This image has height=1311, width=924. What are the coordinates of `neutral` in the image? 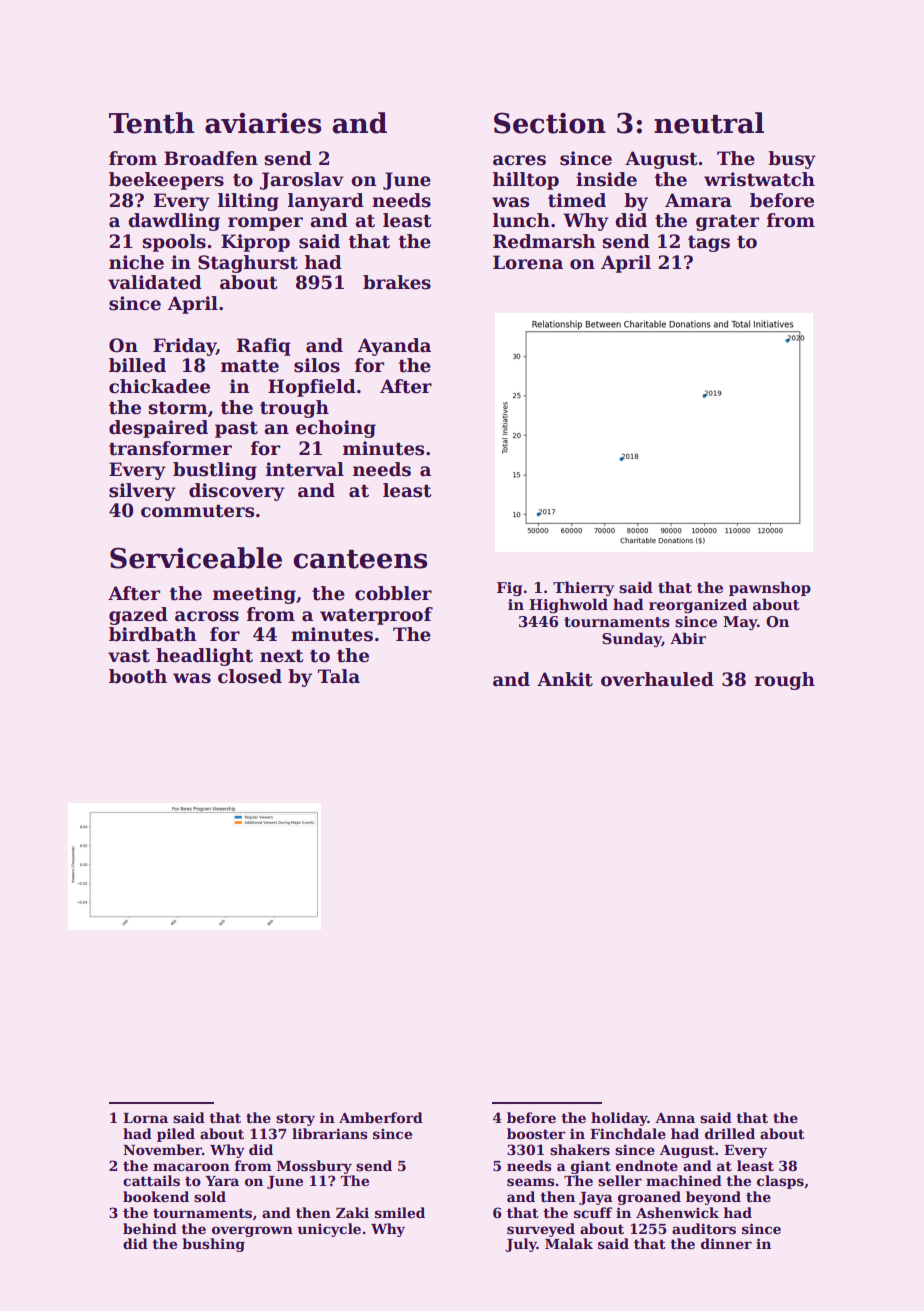 It's located at (709, 123).
